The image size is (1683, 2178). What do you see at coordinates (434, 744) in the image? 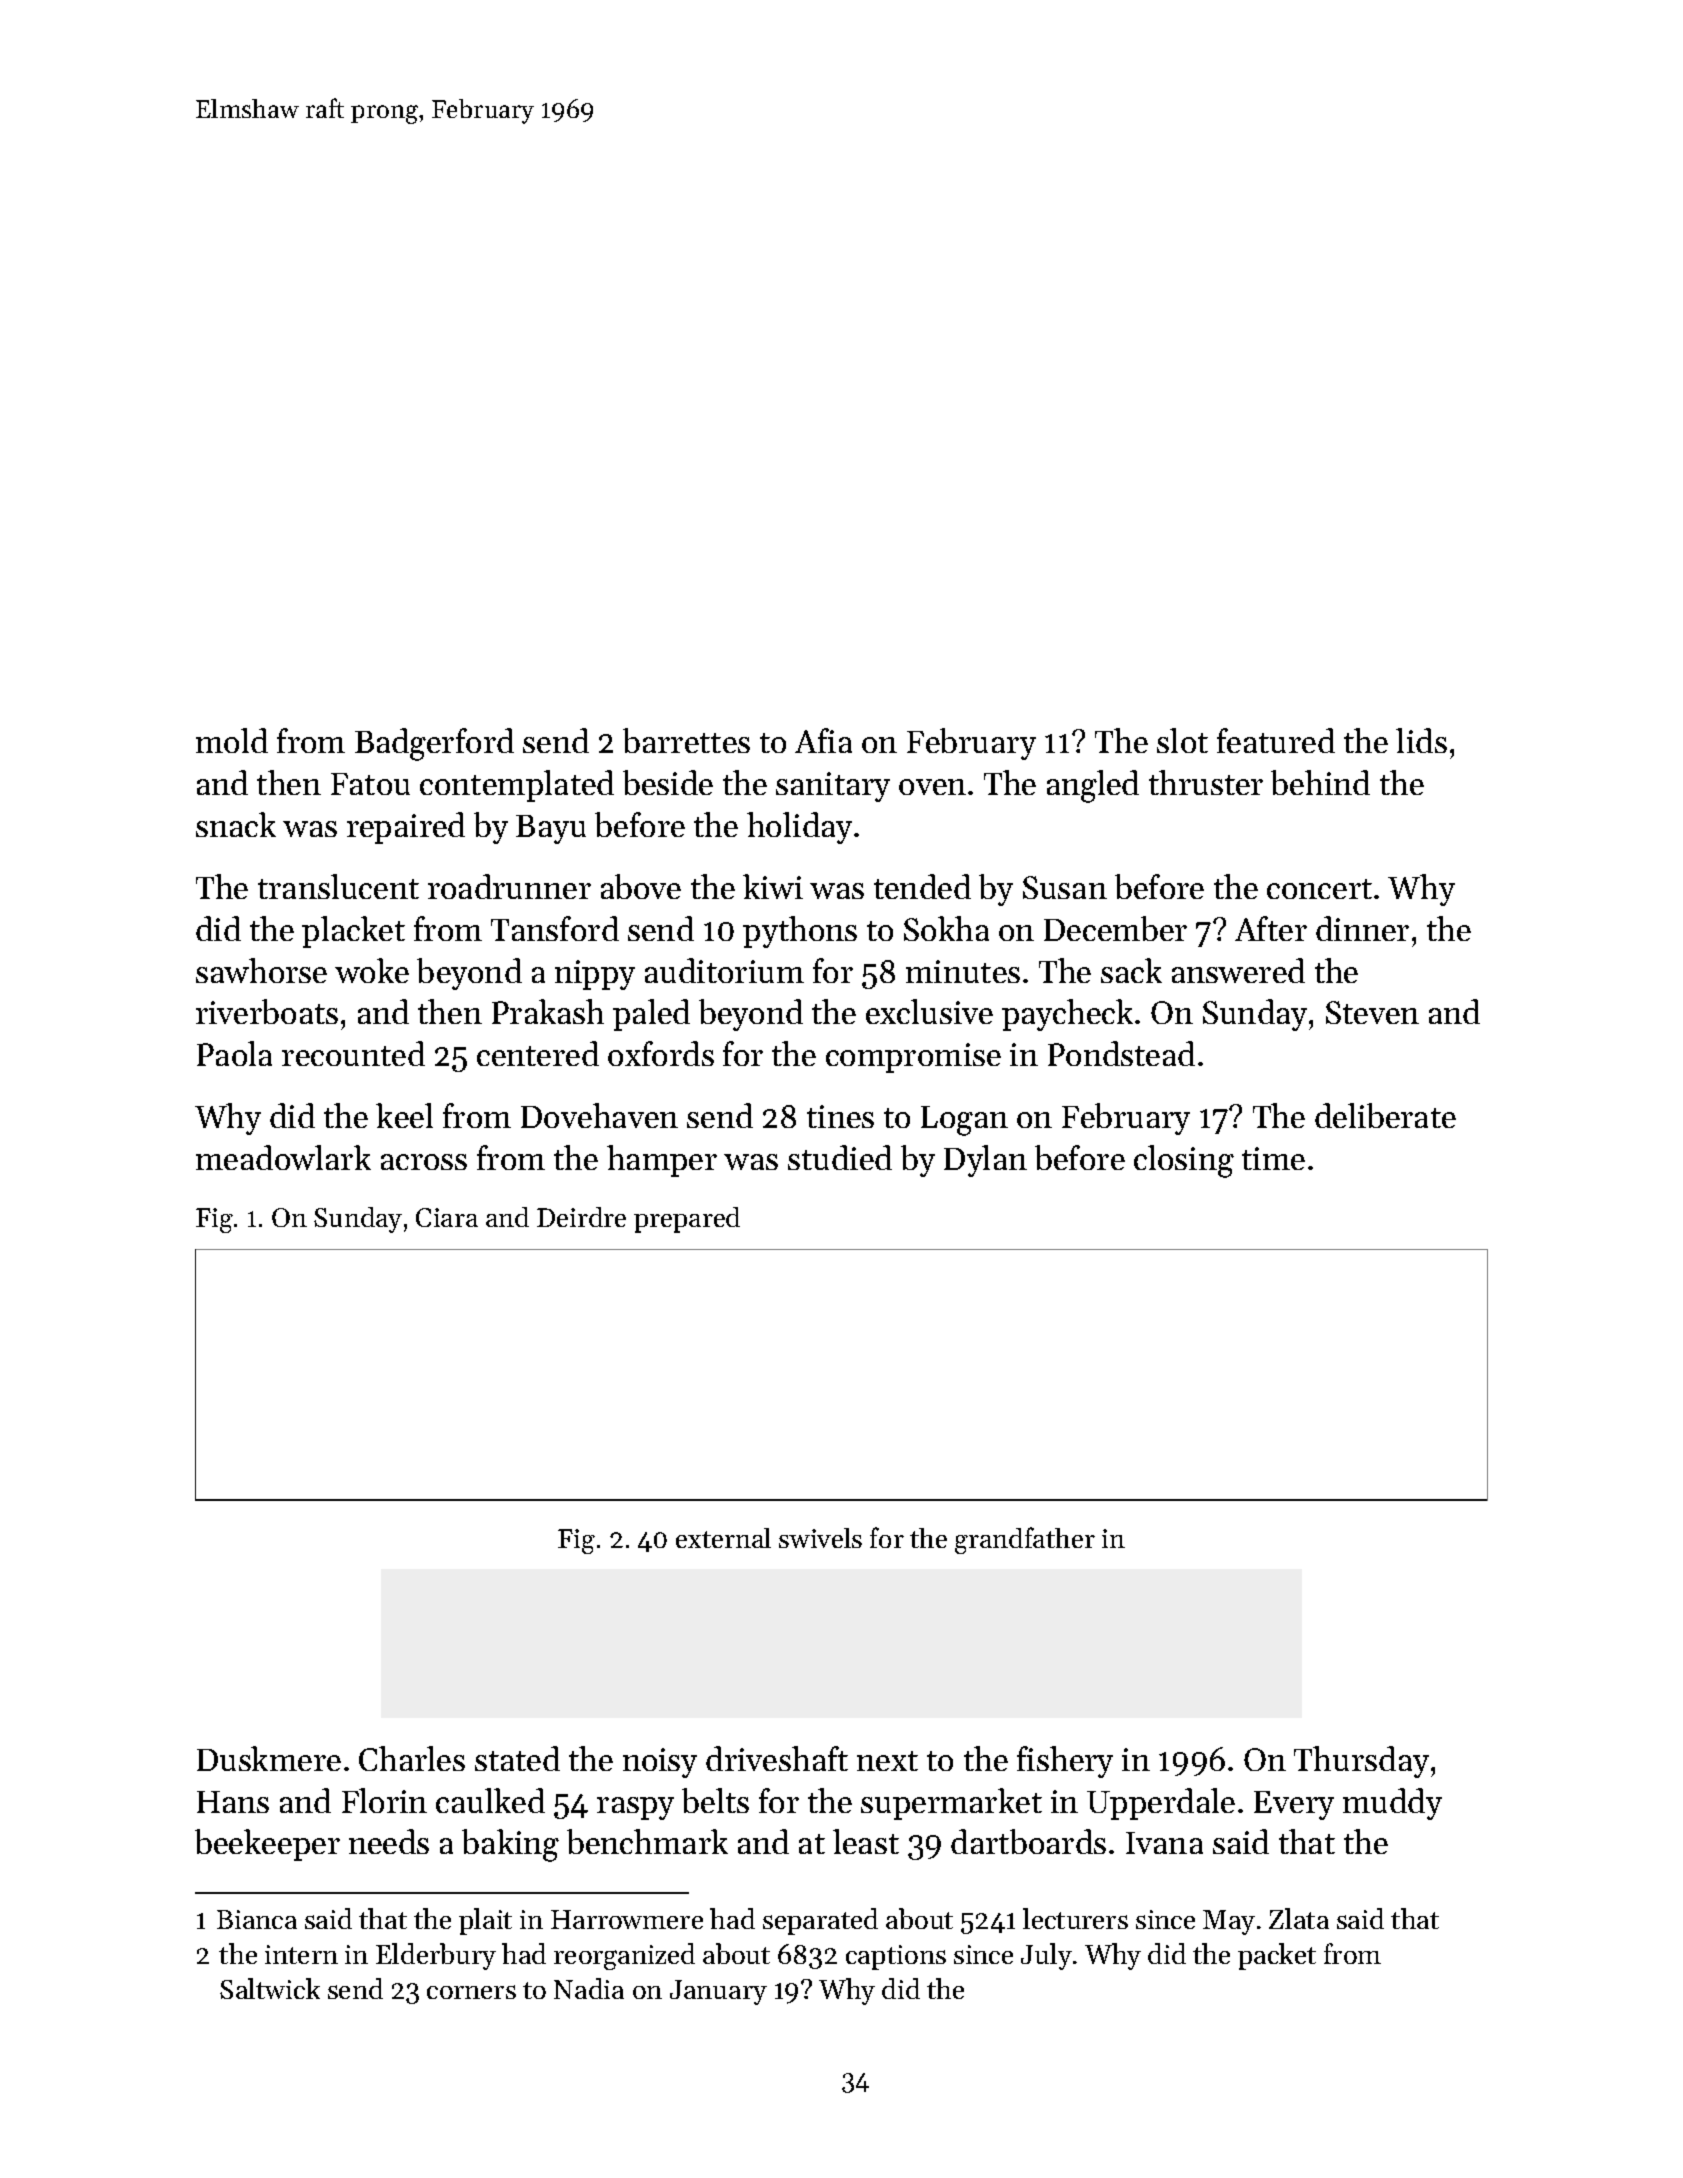
I see `Badgerford` at bounding box center [434, 744].
